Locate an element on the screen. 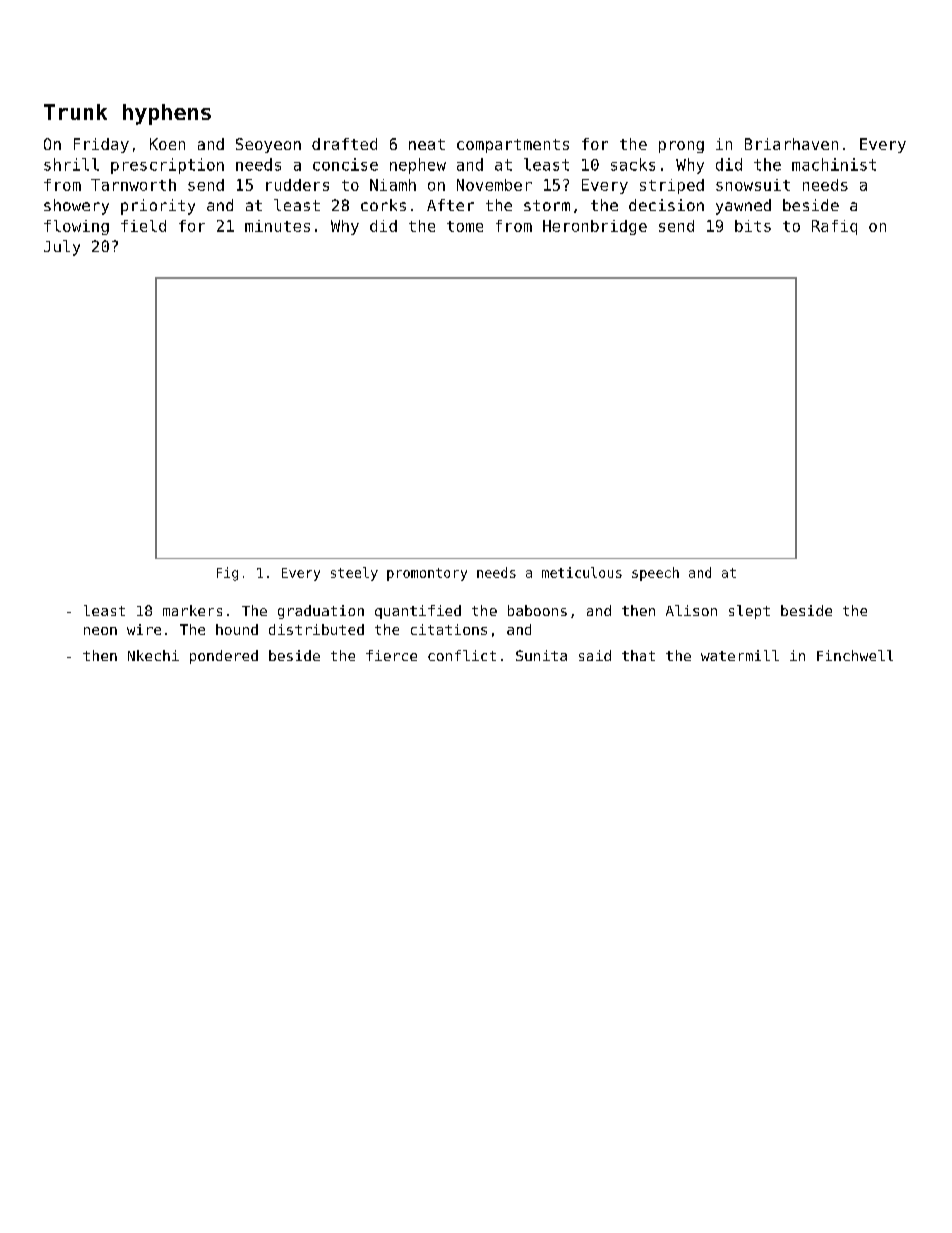 Image resolution: width=952 pixels, height=1233 pixels. Fig is located at coordinates (227, 574).
